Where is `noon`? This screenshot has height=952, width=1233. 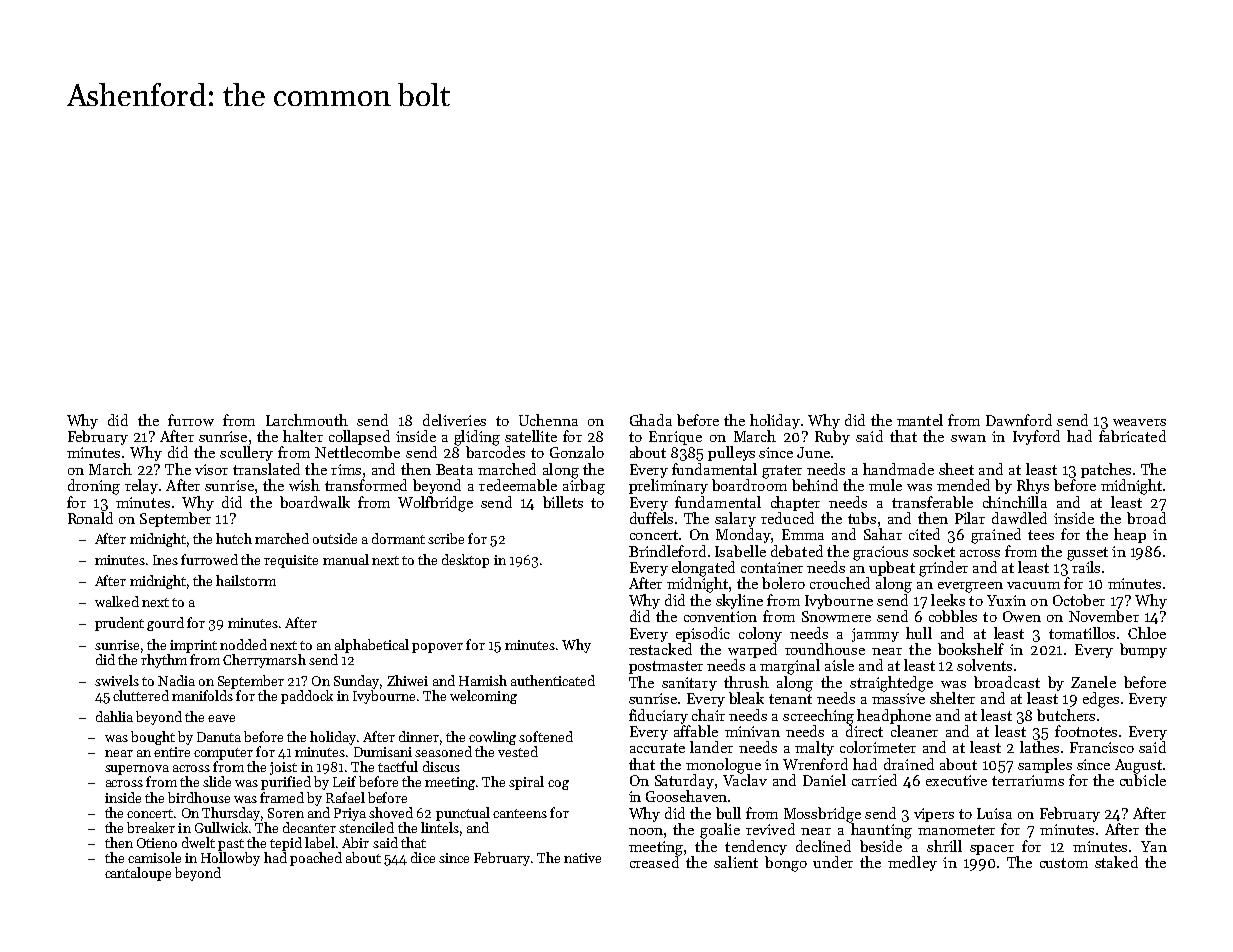 noon is located at coordinates (646, 831).
